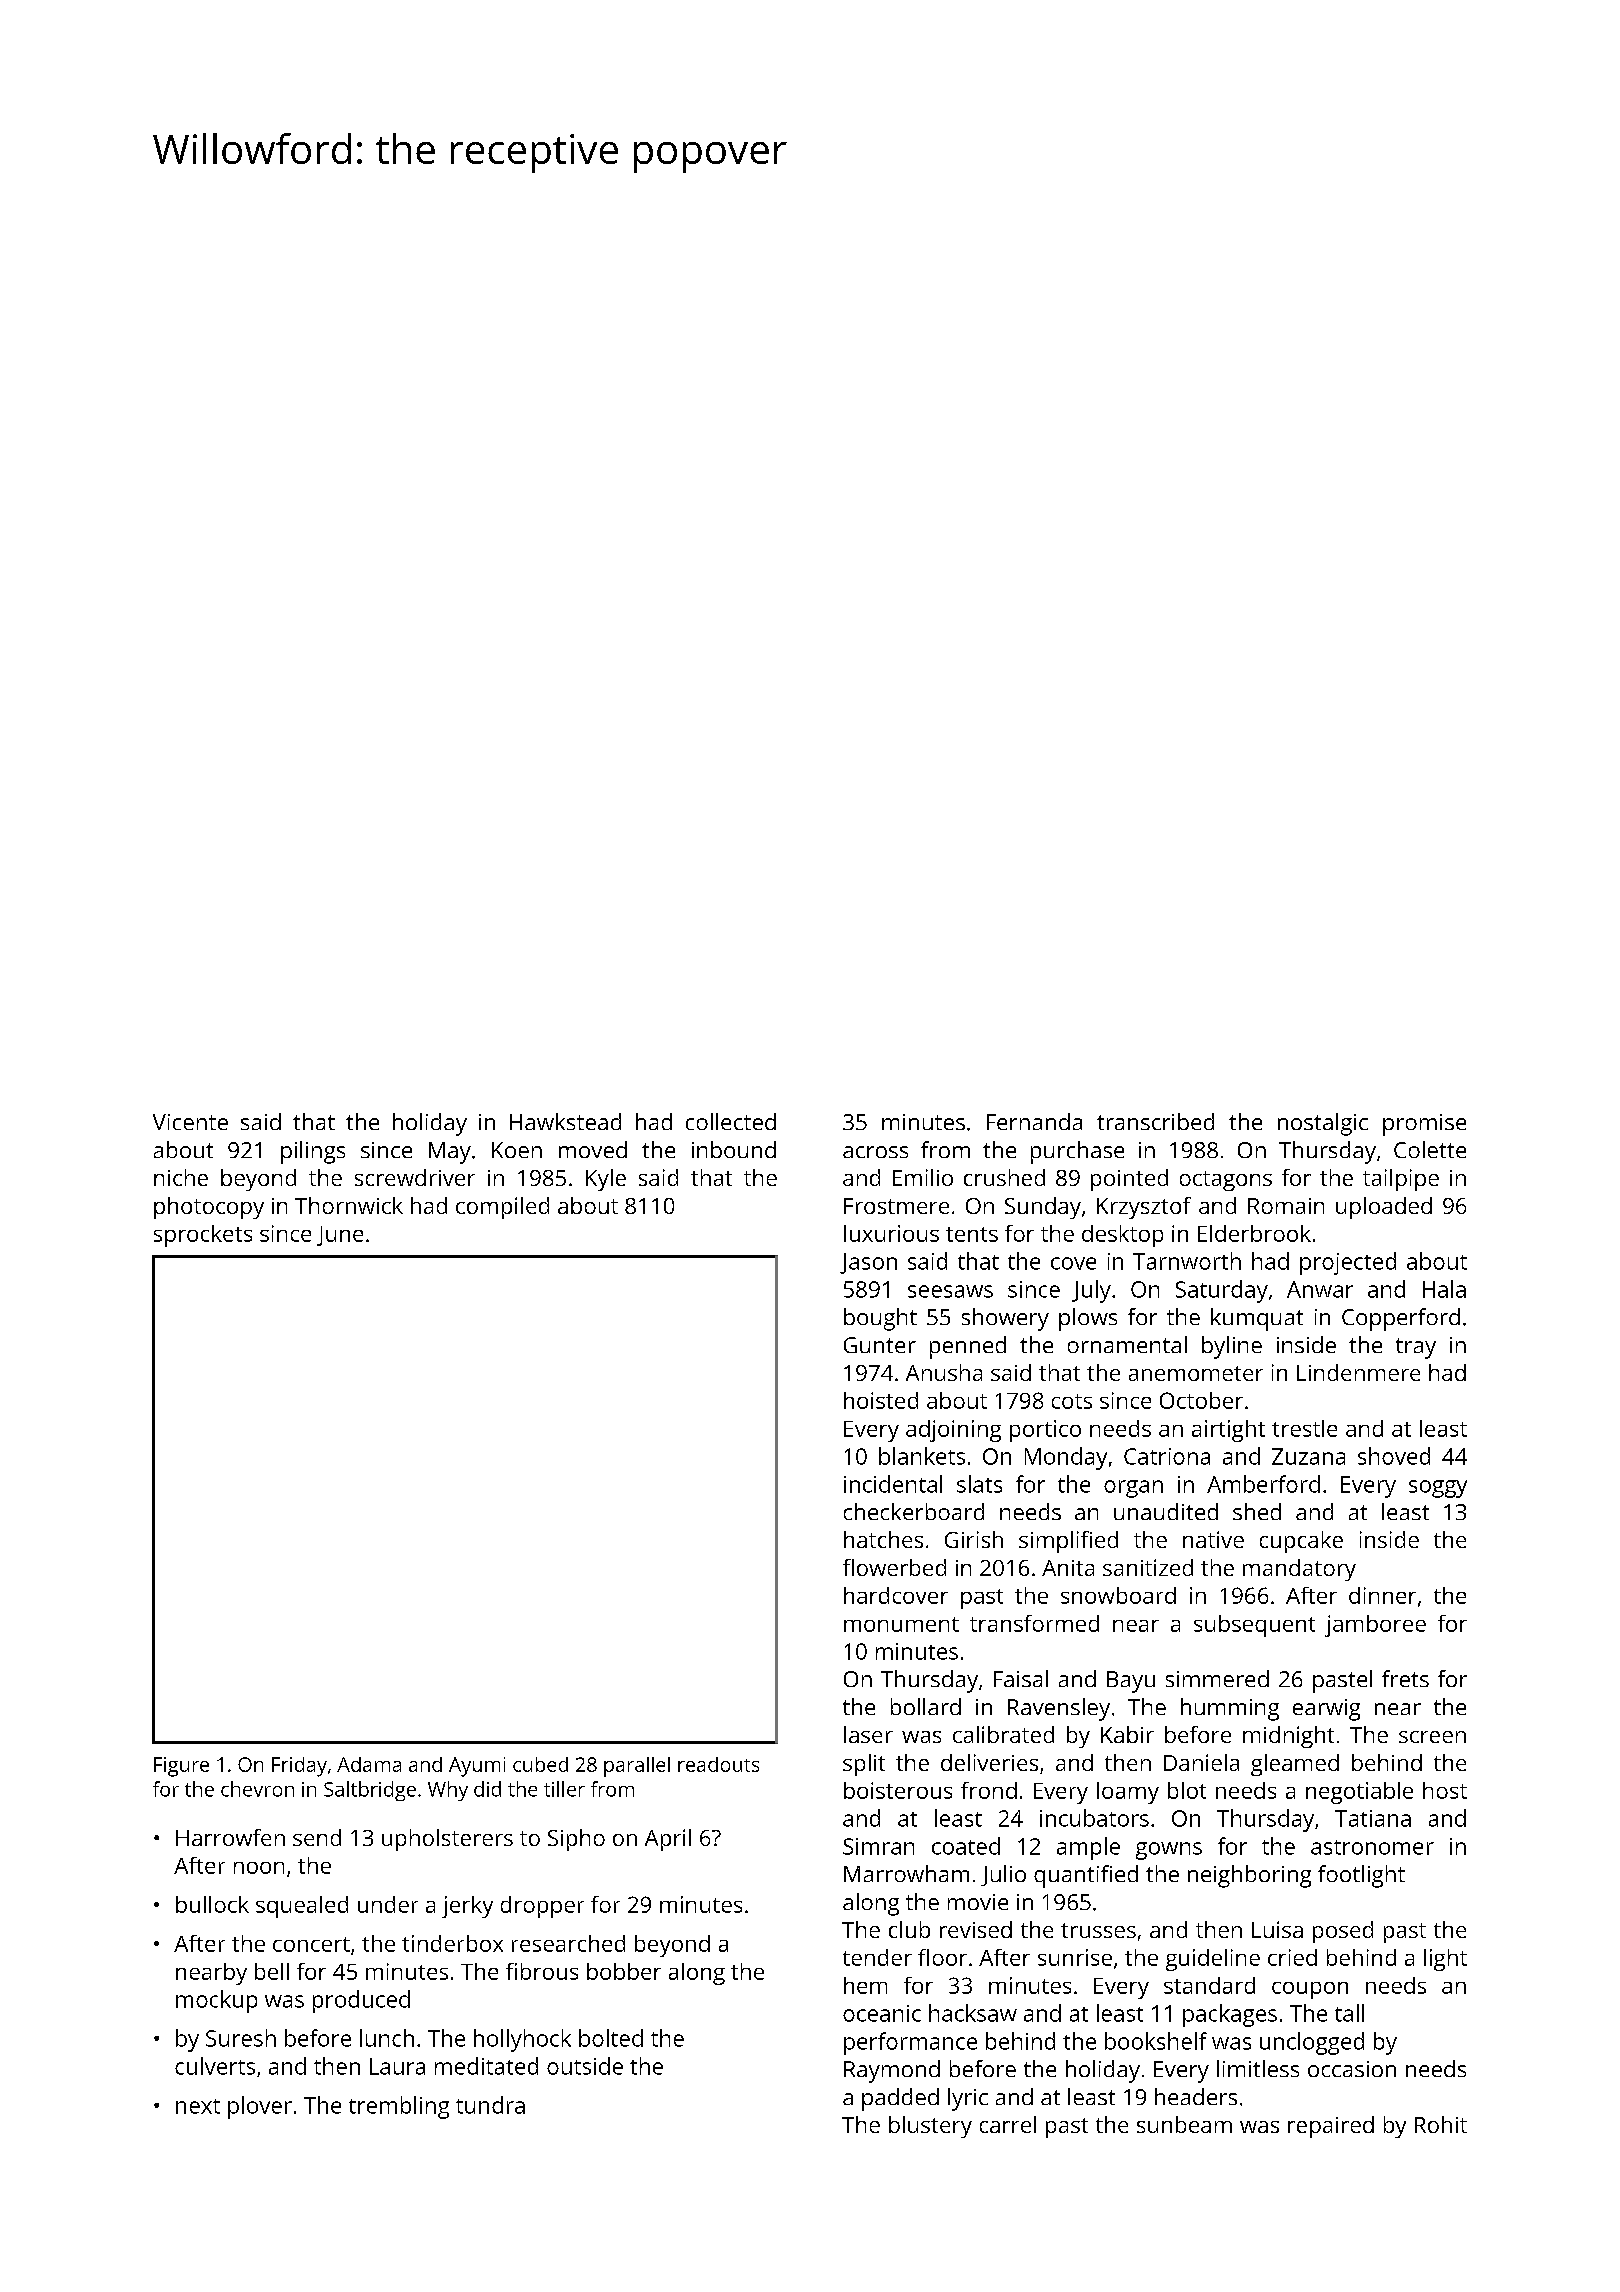  What do you see at coordinates (517, 1150) in the document?
I see `Koen` at bounding box center [517, 1150].
